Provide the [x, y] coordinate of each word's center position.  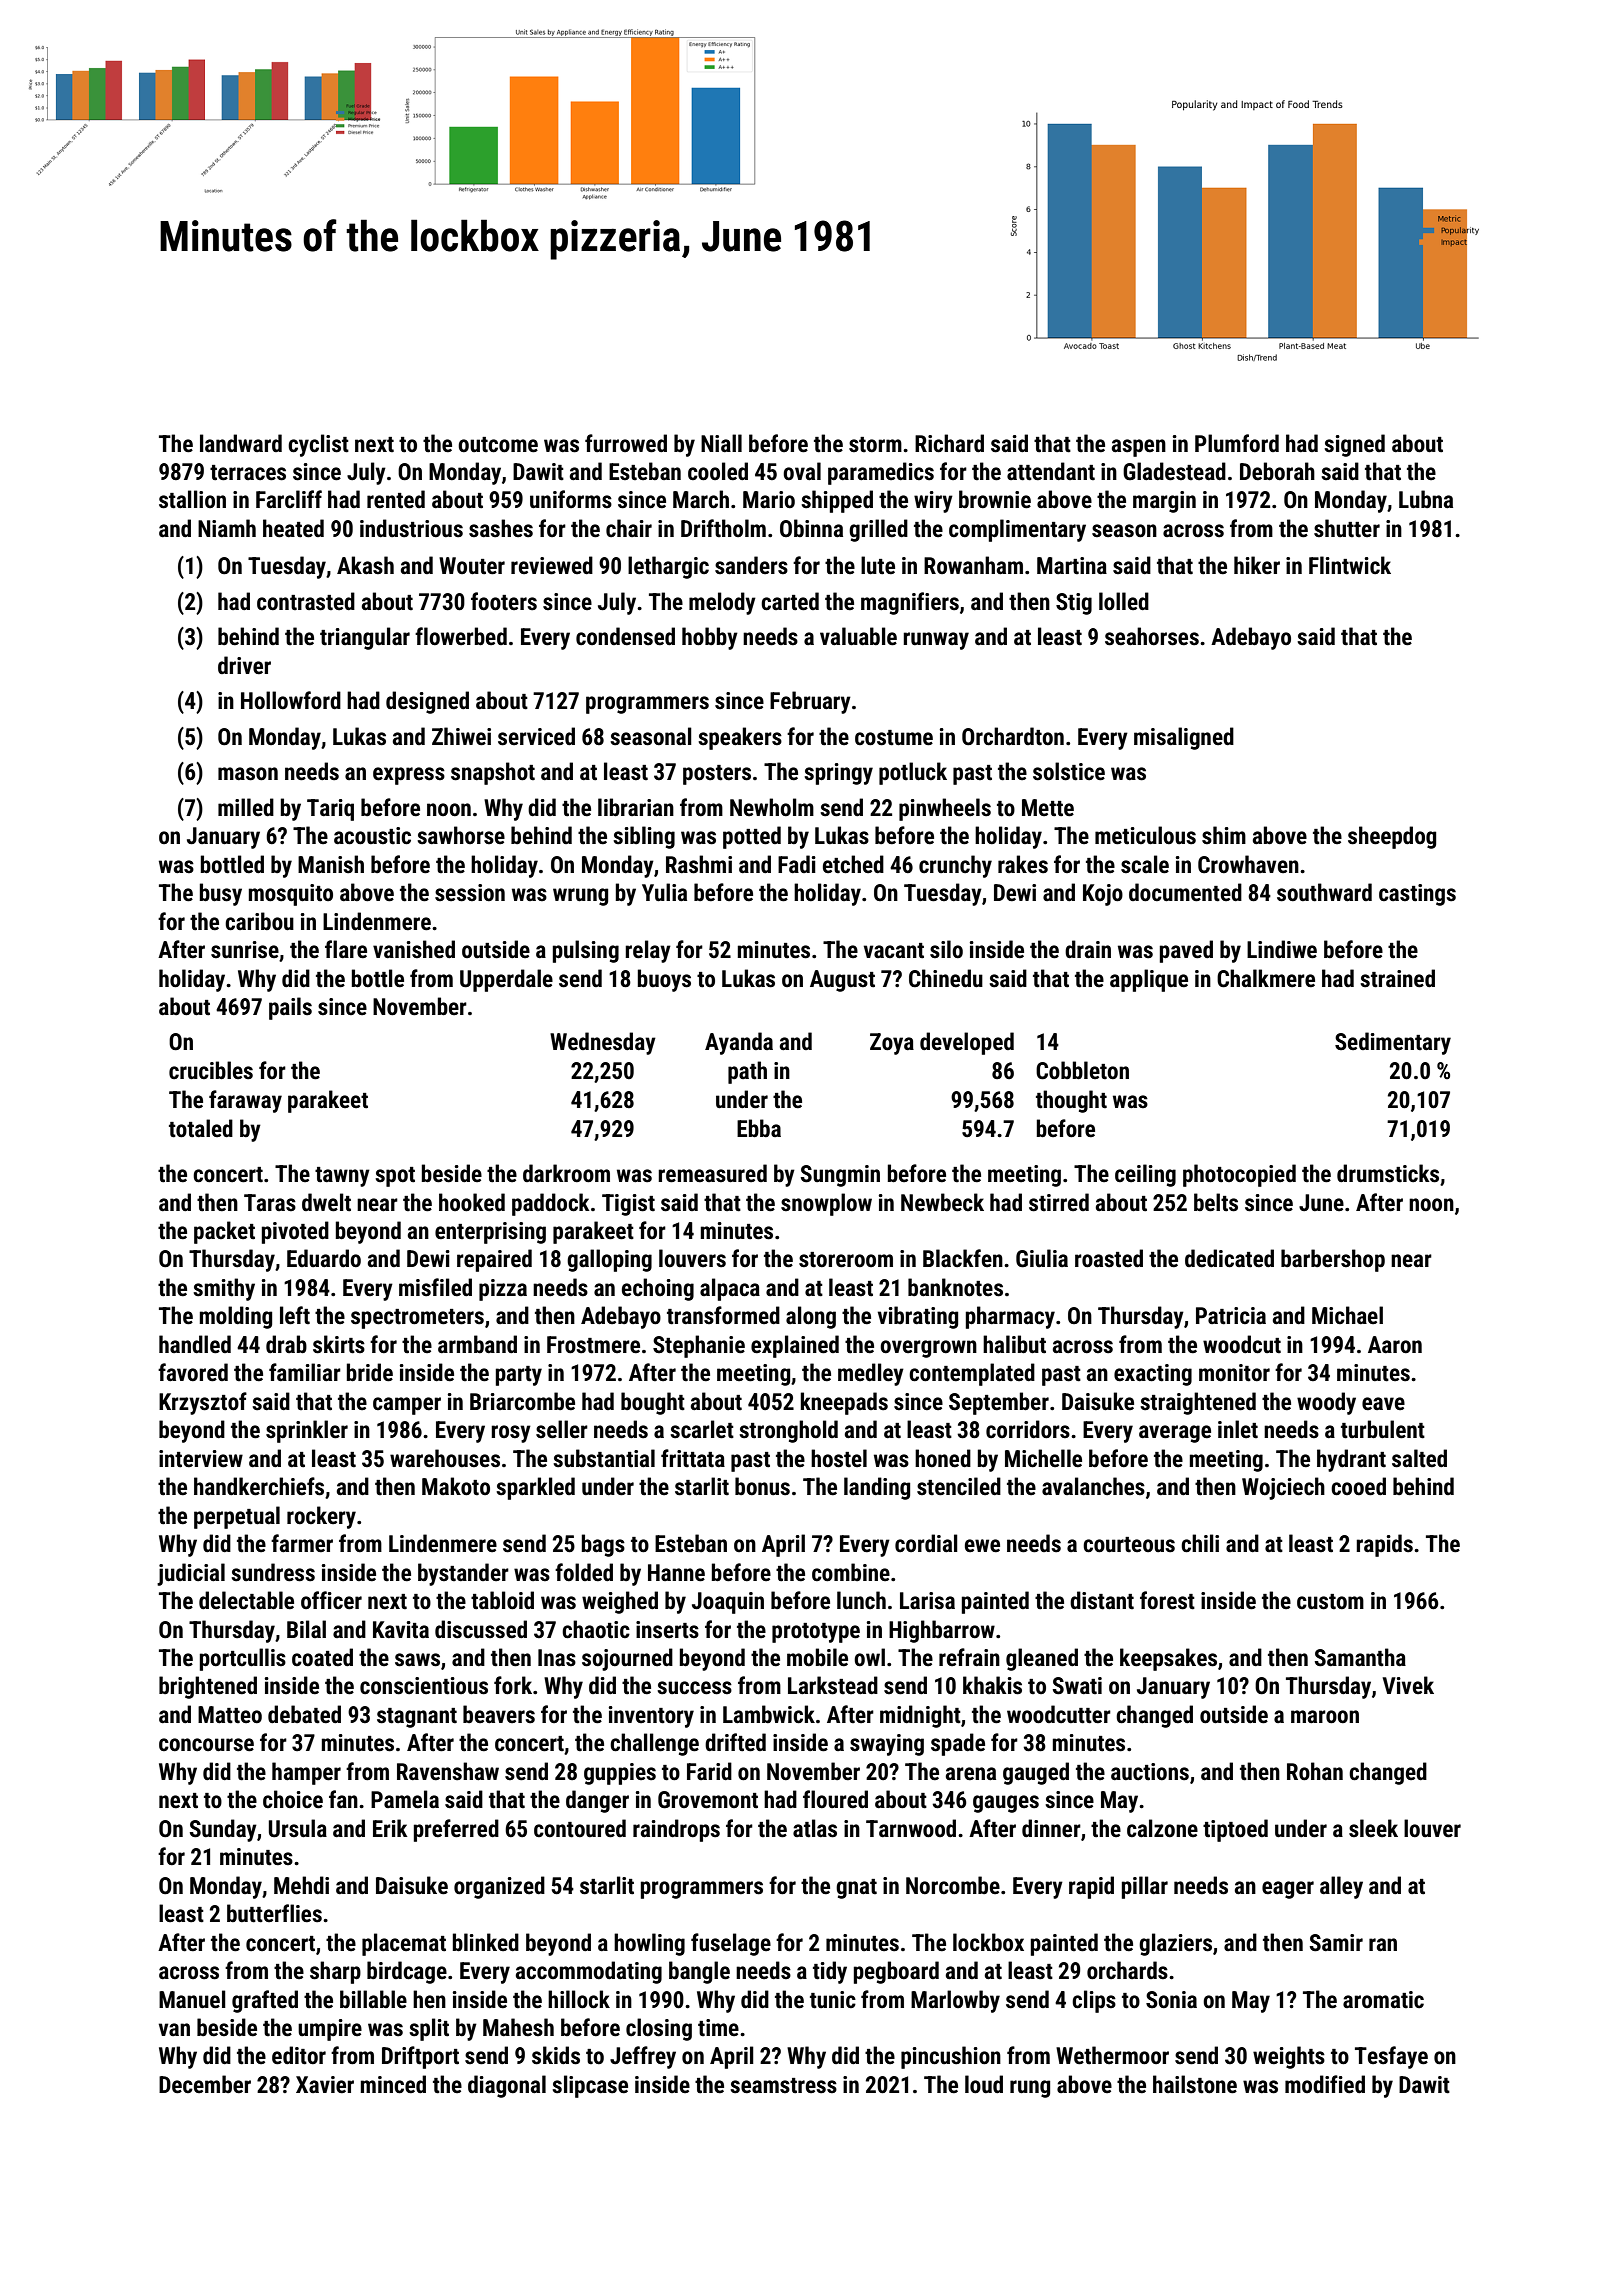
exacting [1153, 1375]
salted [1419, 1458]
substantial [604, 1458]
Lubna [1426, 499]
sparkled [535, 1488]
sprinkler [307, 1431]
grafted [265, 2001]
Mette [1048, 808]
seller [562, 1429]
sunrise [245, 950]
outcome [498, 445]
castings [1417, 895]
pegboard [896, 1972]
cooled [718, 471]
